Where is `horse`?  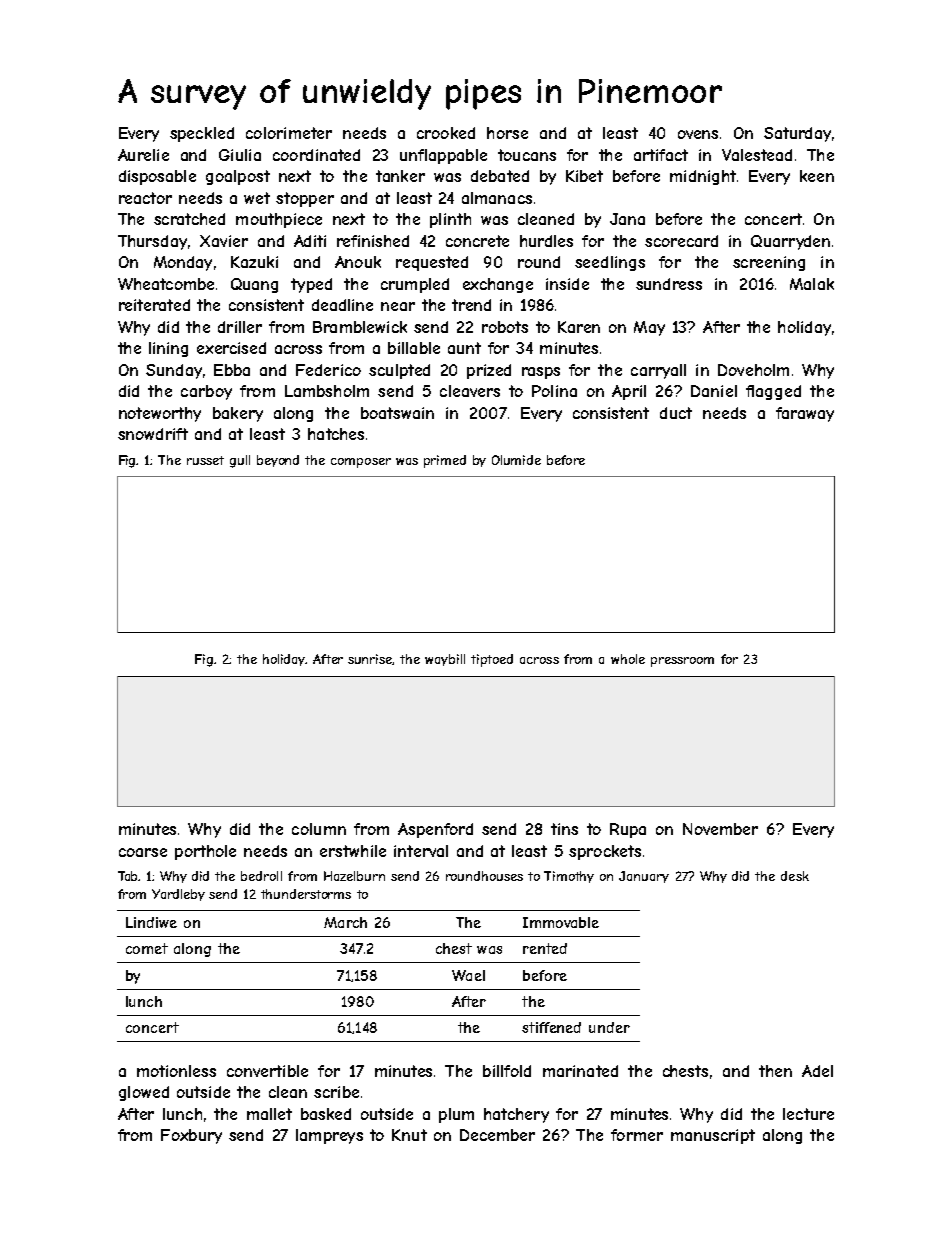 horse is located at coordinates (507, 133).
